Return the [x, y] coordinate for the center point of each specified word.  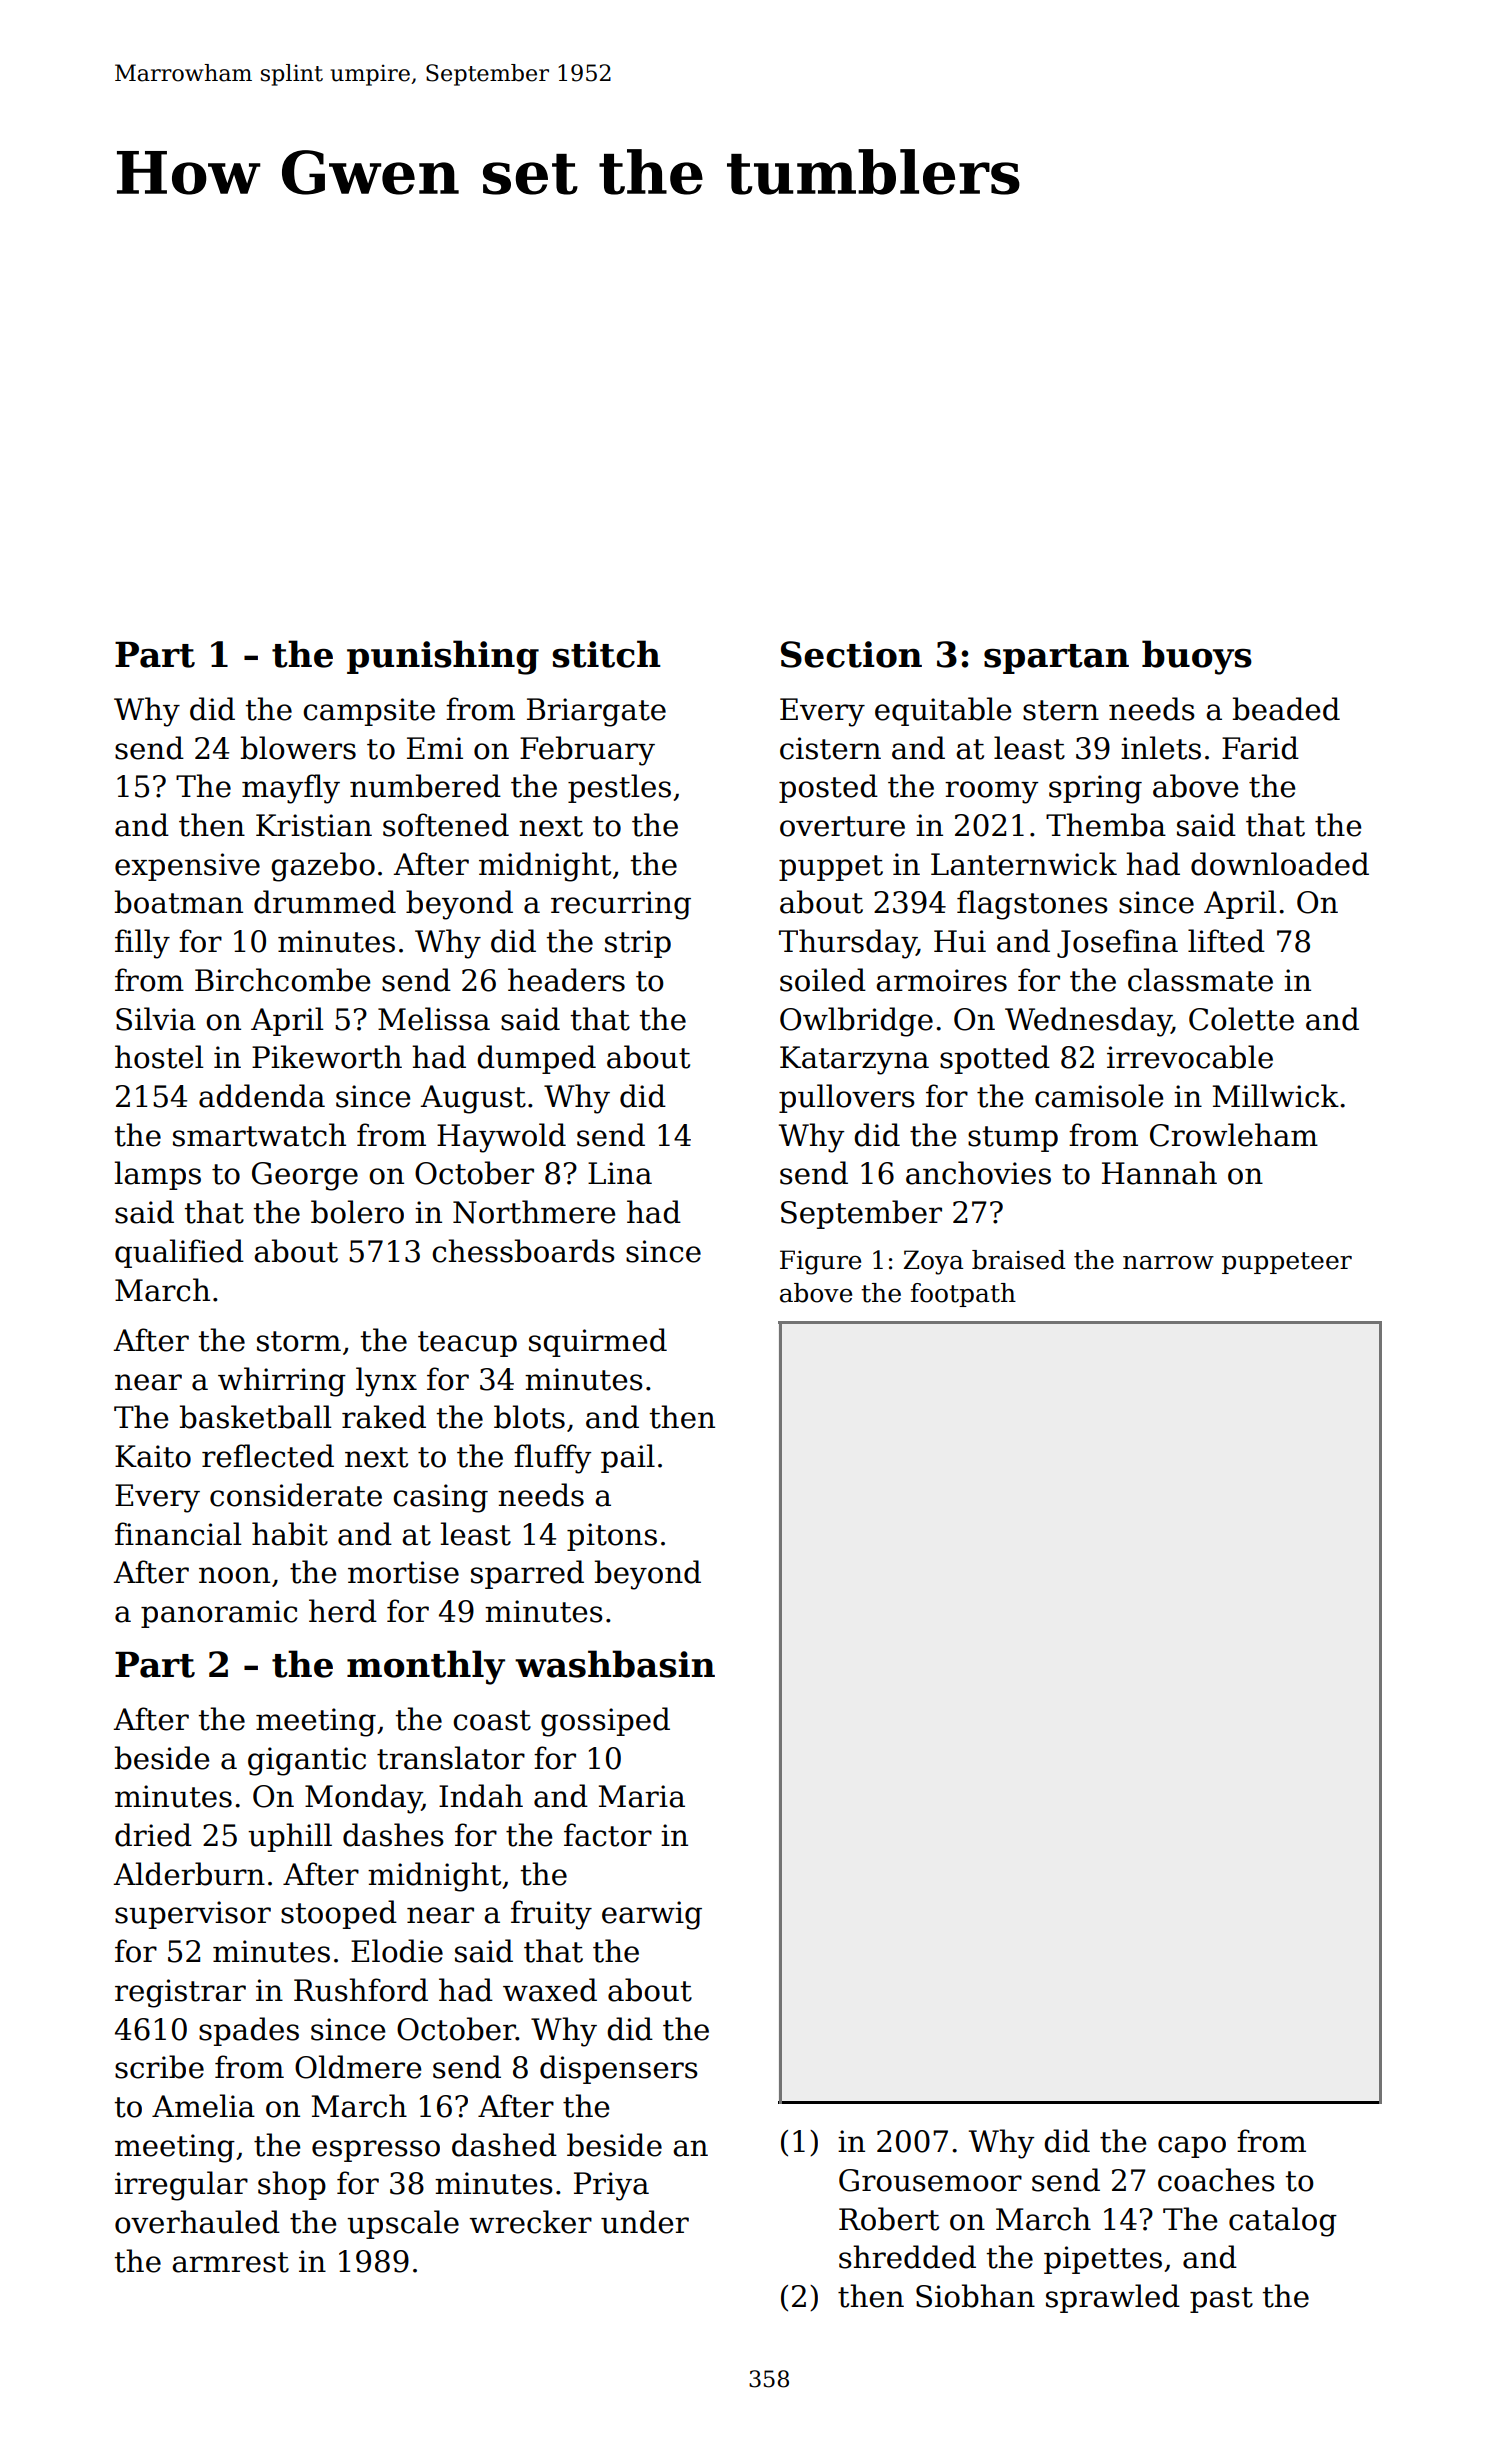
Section [851, 654]
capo [1192, 2147]
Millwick [1276, 1096]
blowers [298, 748]
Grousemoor [930, 2180]
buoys [1197, 657]
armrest [230, 2262]
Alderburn [189, 1874]
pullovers [847, 1098]
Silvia [156, 1019]
